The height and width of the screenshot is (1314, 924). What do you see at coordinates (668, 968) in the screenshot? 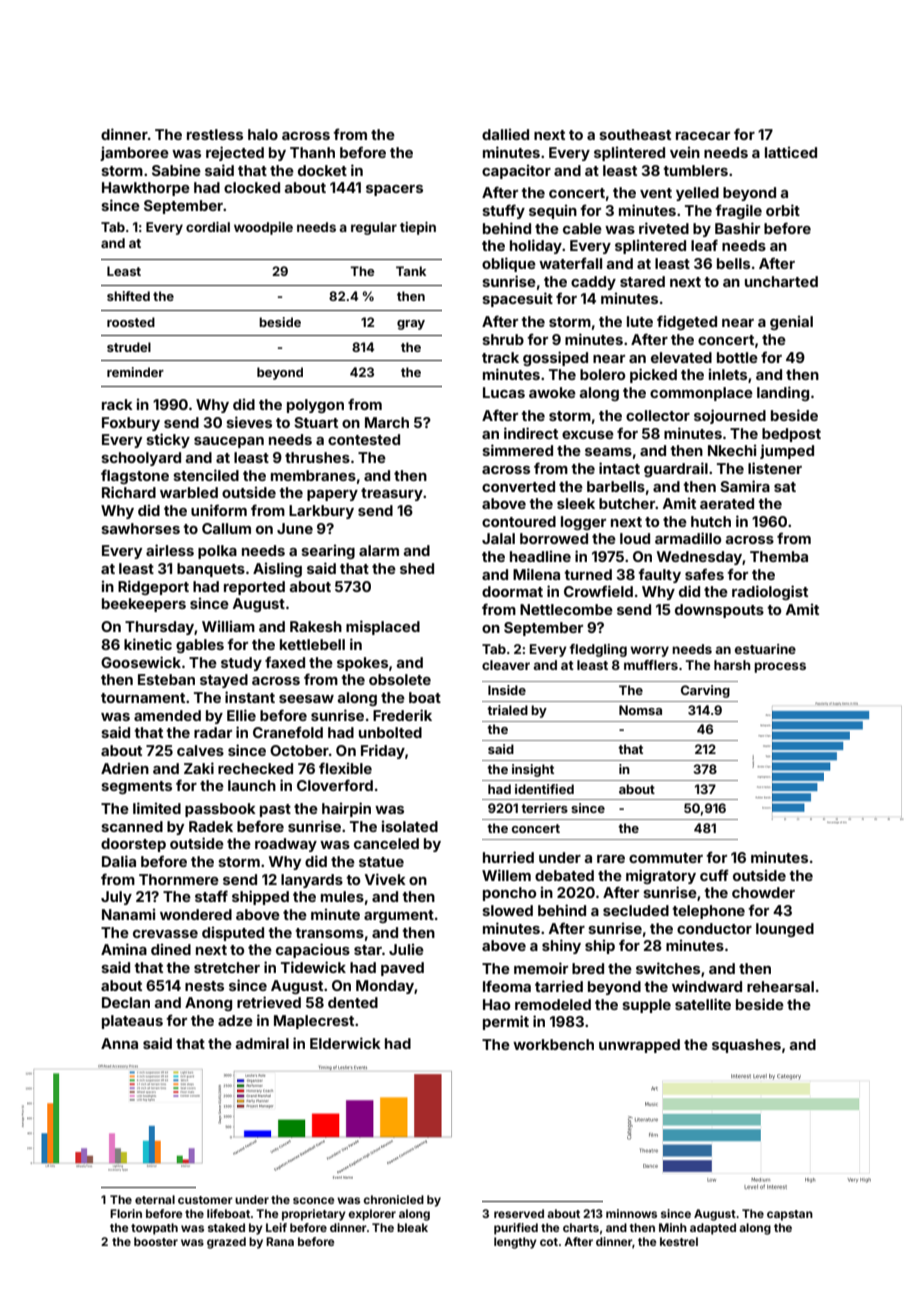
I see `switches` at bounding box center [668, 968].
